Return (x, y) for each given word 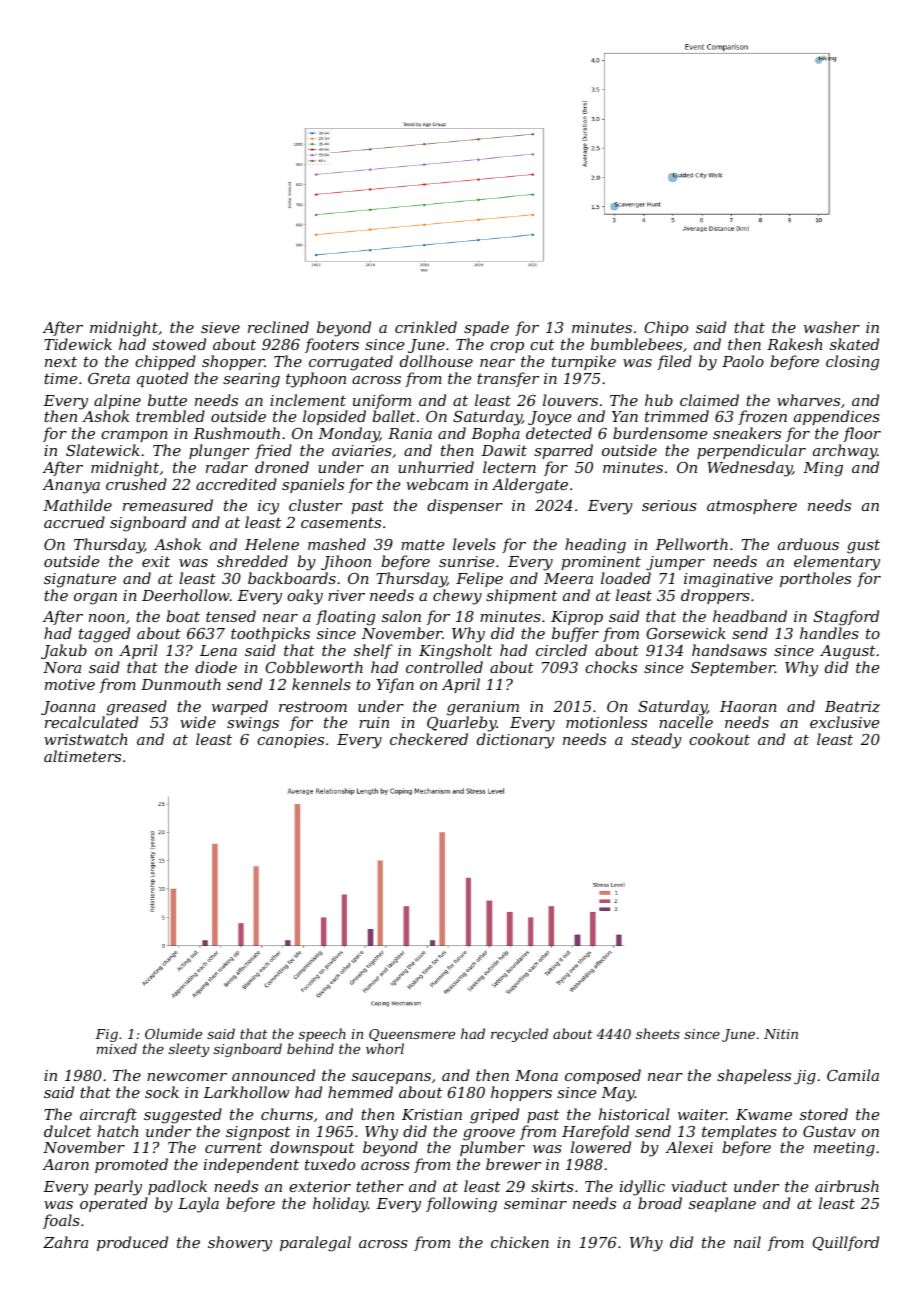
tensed (231, 616)
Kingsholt (455, 652)
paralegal (315, 1244)
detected (559, 433)
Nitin (781, 1034)
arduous (808, 544)
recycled (519, 1035)
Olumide (173, 1033)
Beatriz (852, 707)
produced (132, 1243)
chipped (165, 362)
